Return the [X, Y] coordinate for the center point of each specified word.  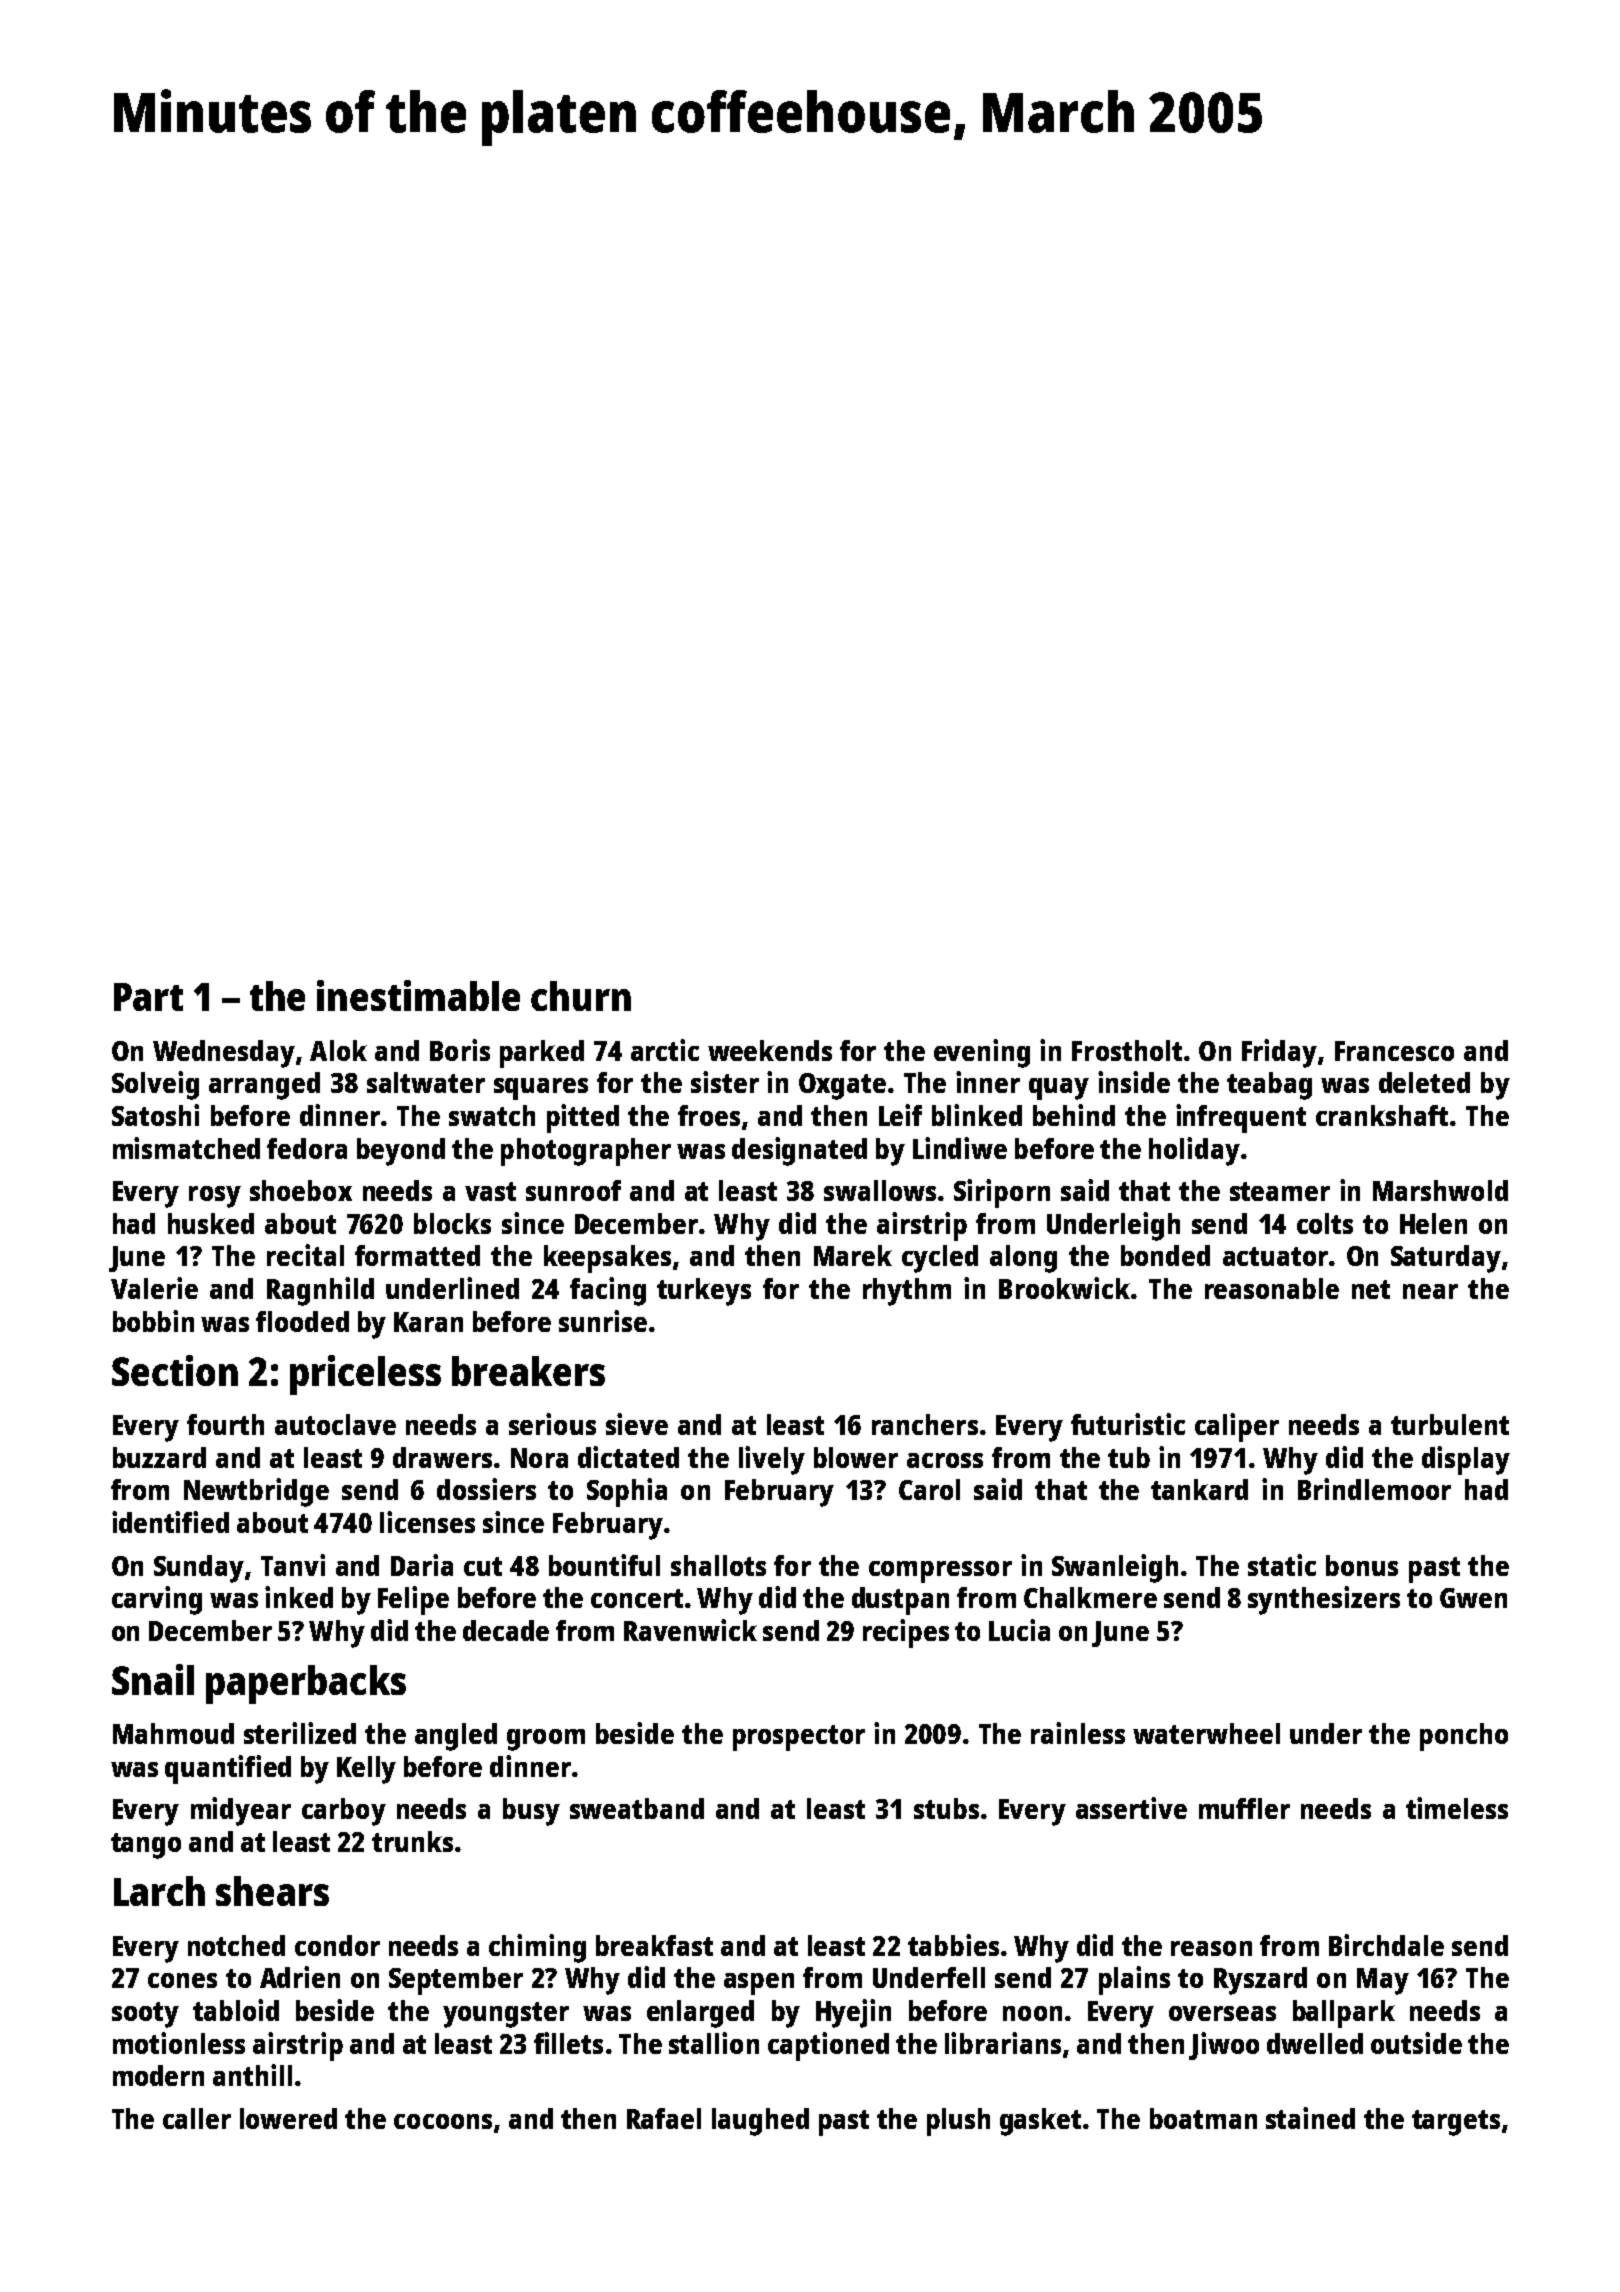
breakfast [654, 1945]
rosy [215, 1197]
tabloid [236, 2010]
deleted [1424, 1082]
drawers [442, 1457]
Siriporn [1002, 1193]
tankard [1199, 1489]
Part [148, 997]
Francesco [1394, 1051]
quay [1059, 1089]
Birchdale [1386, 1945]
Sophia [627, 1492]
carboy [344, 1812]
